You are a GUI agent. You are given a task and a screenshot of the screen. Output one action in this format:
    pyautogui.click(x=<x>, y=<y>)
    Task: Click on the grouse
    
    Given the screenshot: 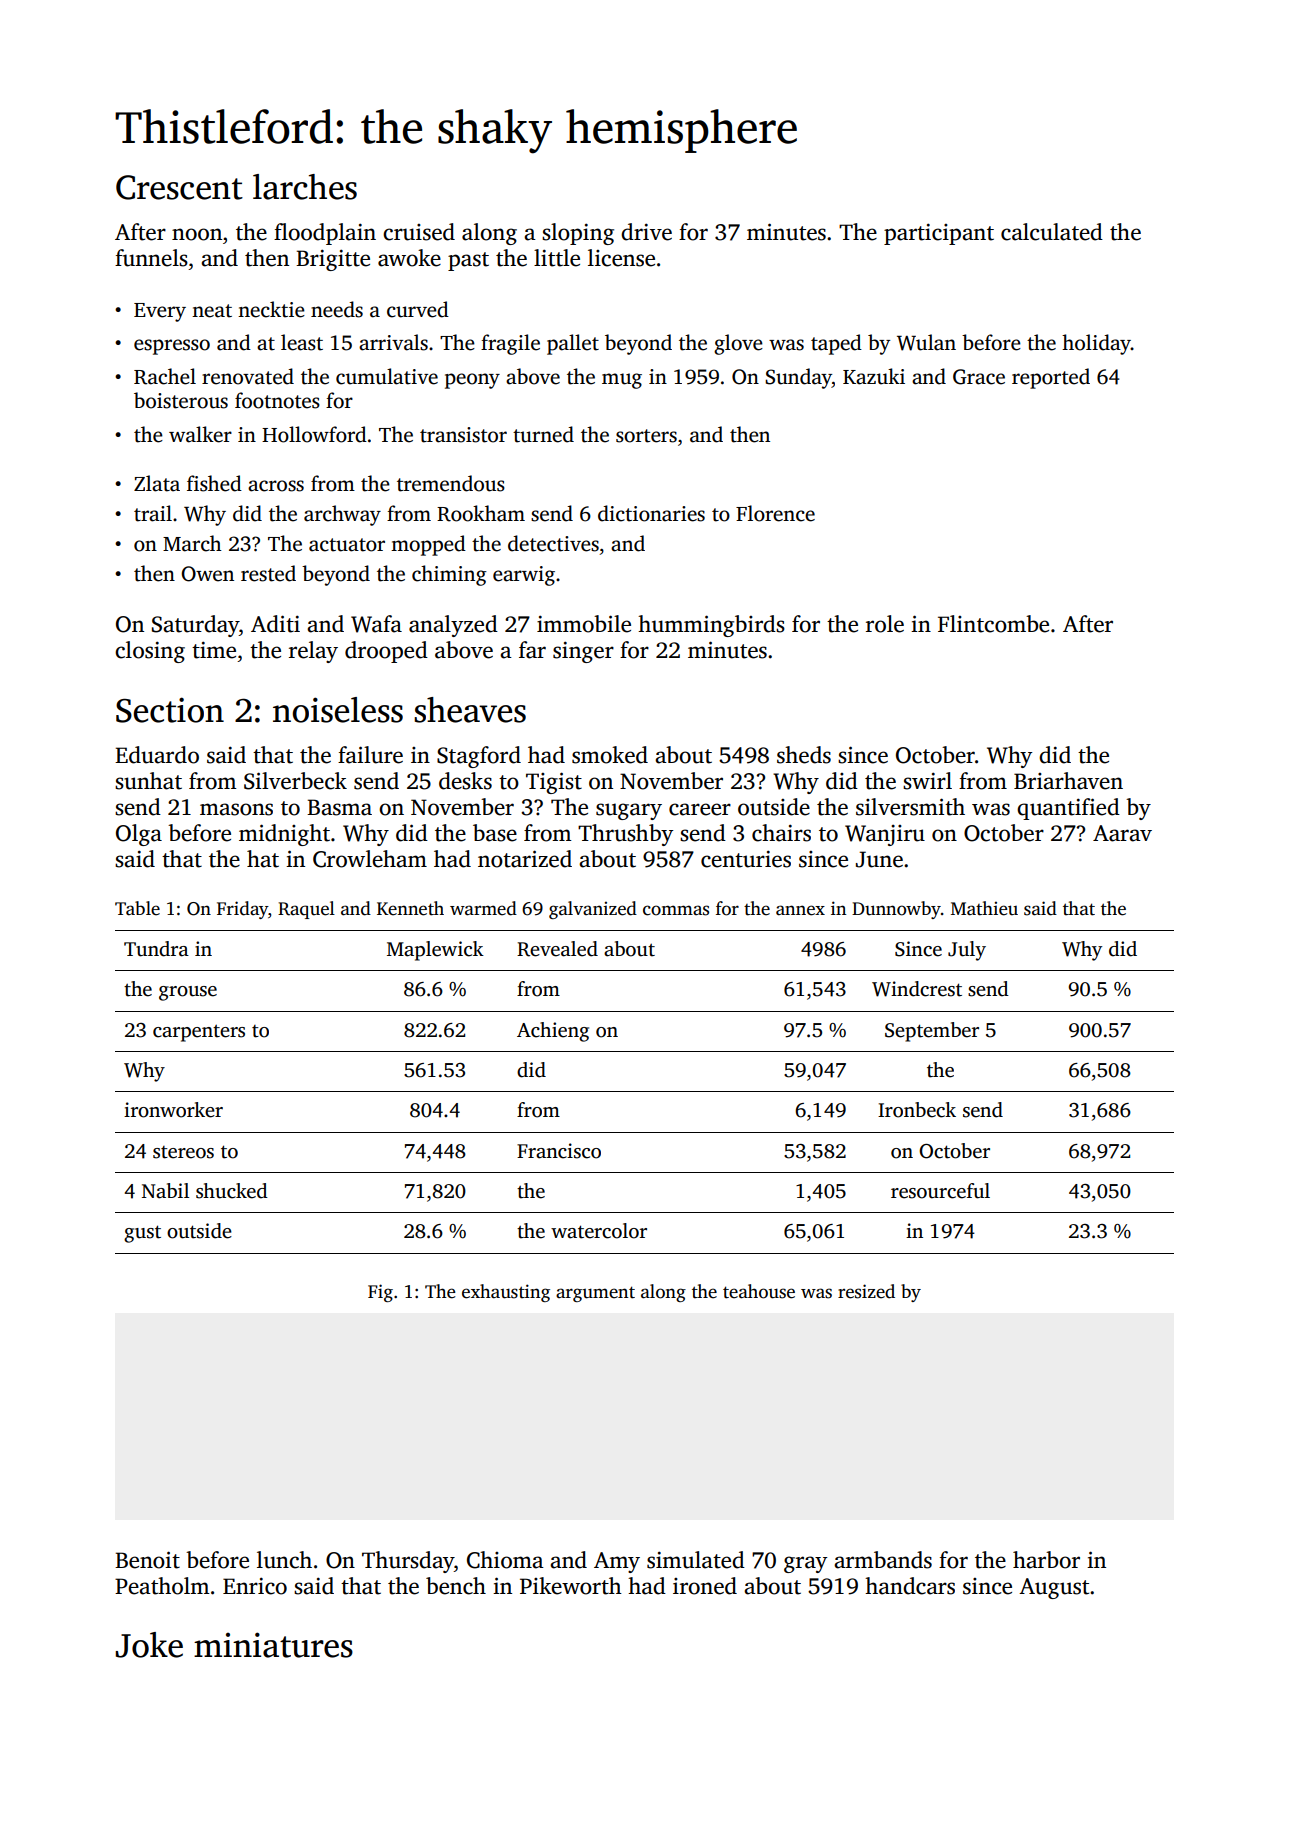 What is the action you would take?
    pyautogui.click(x=188, y=993)
